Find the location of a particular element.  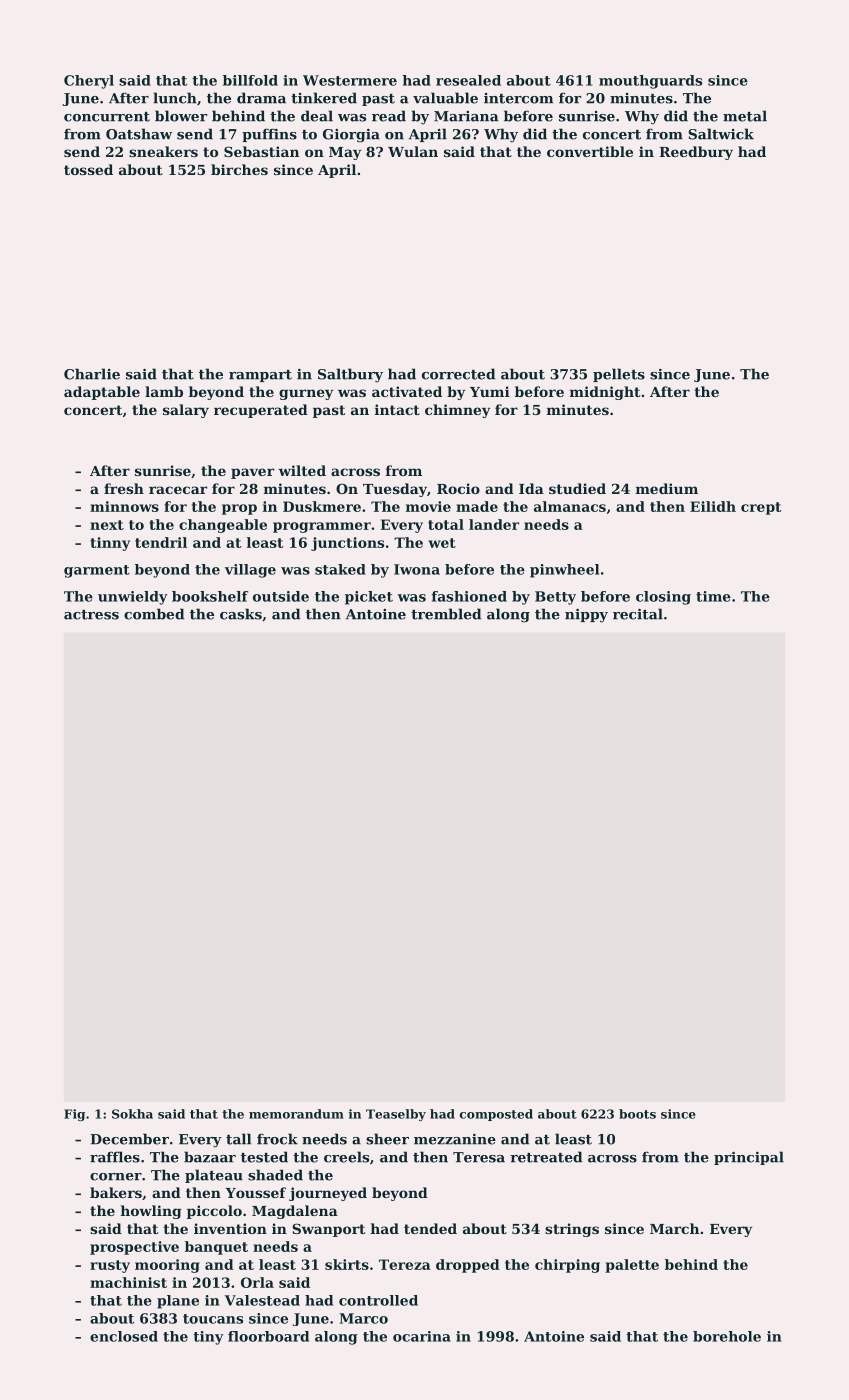

intercom is located at coordinates (518, 98).
